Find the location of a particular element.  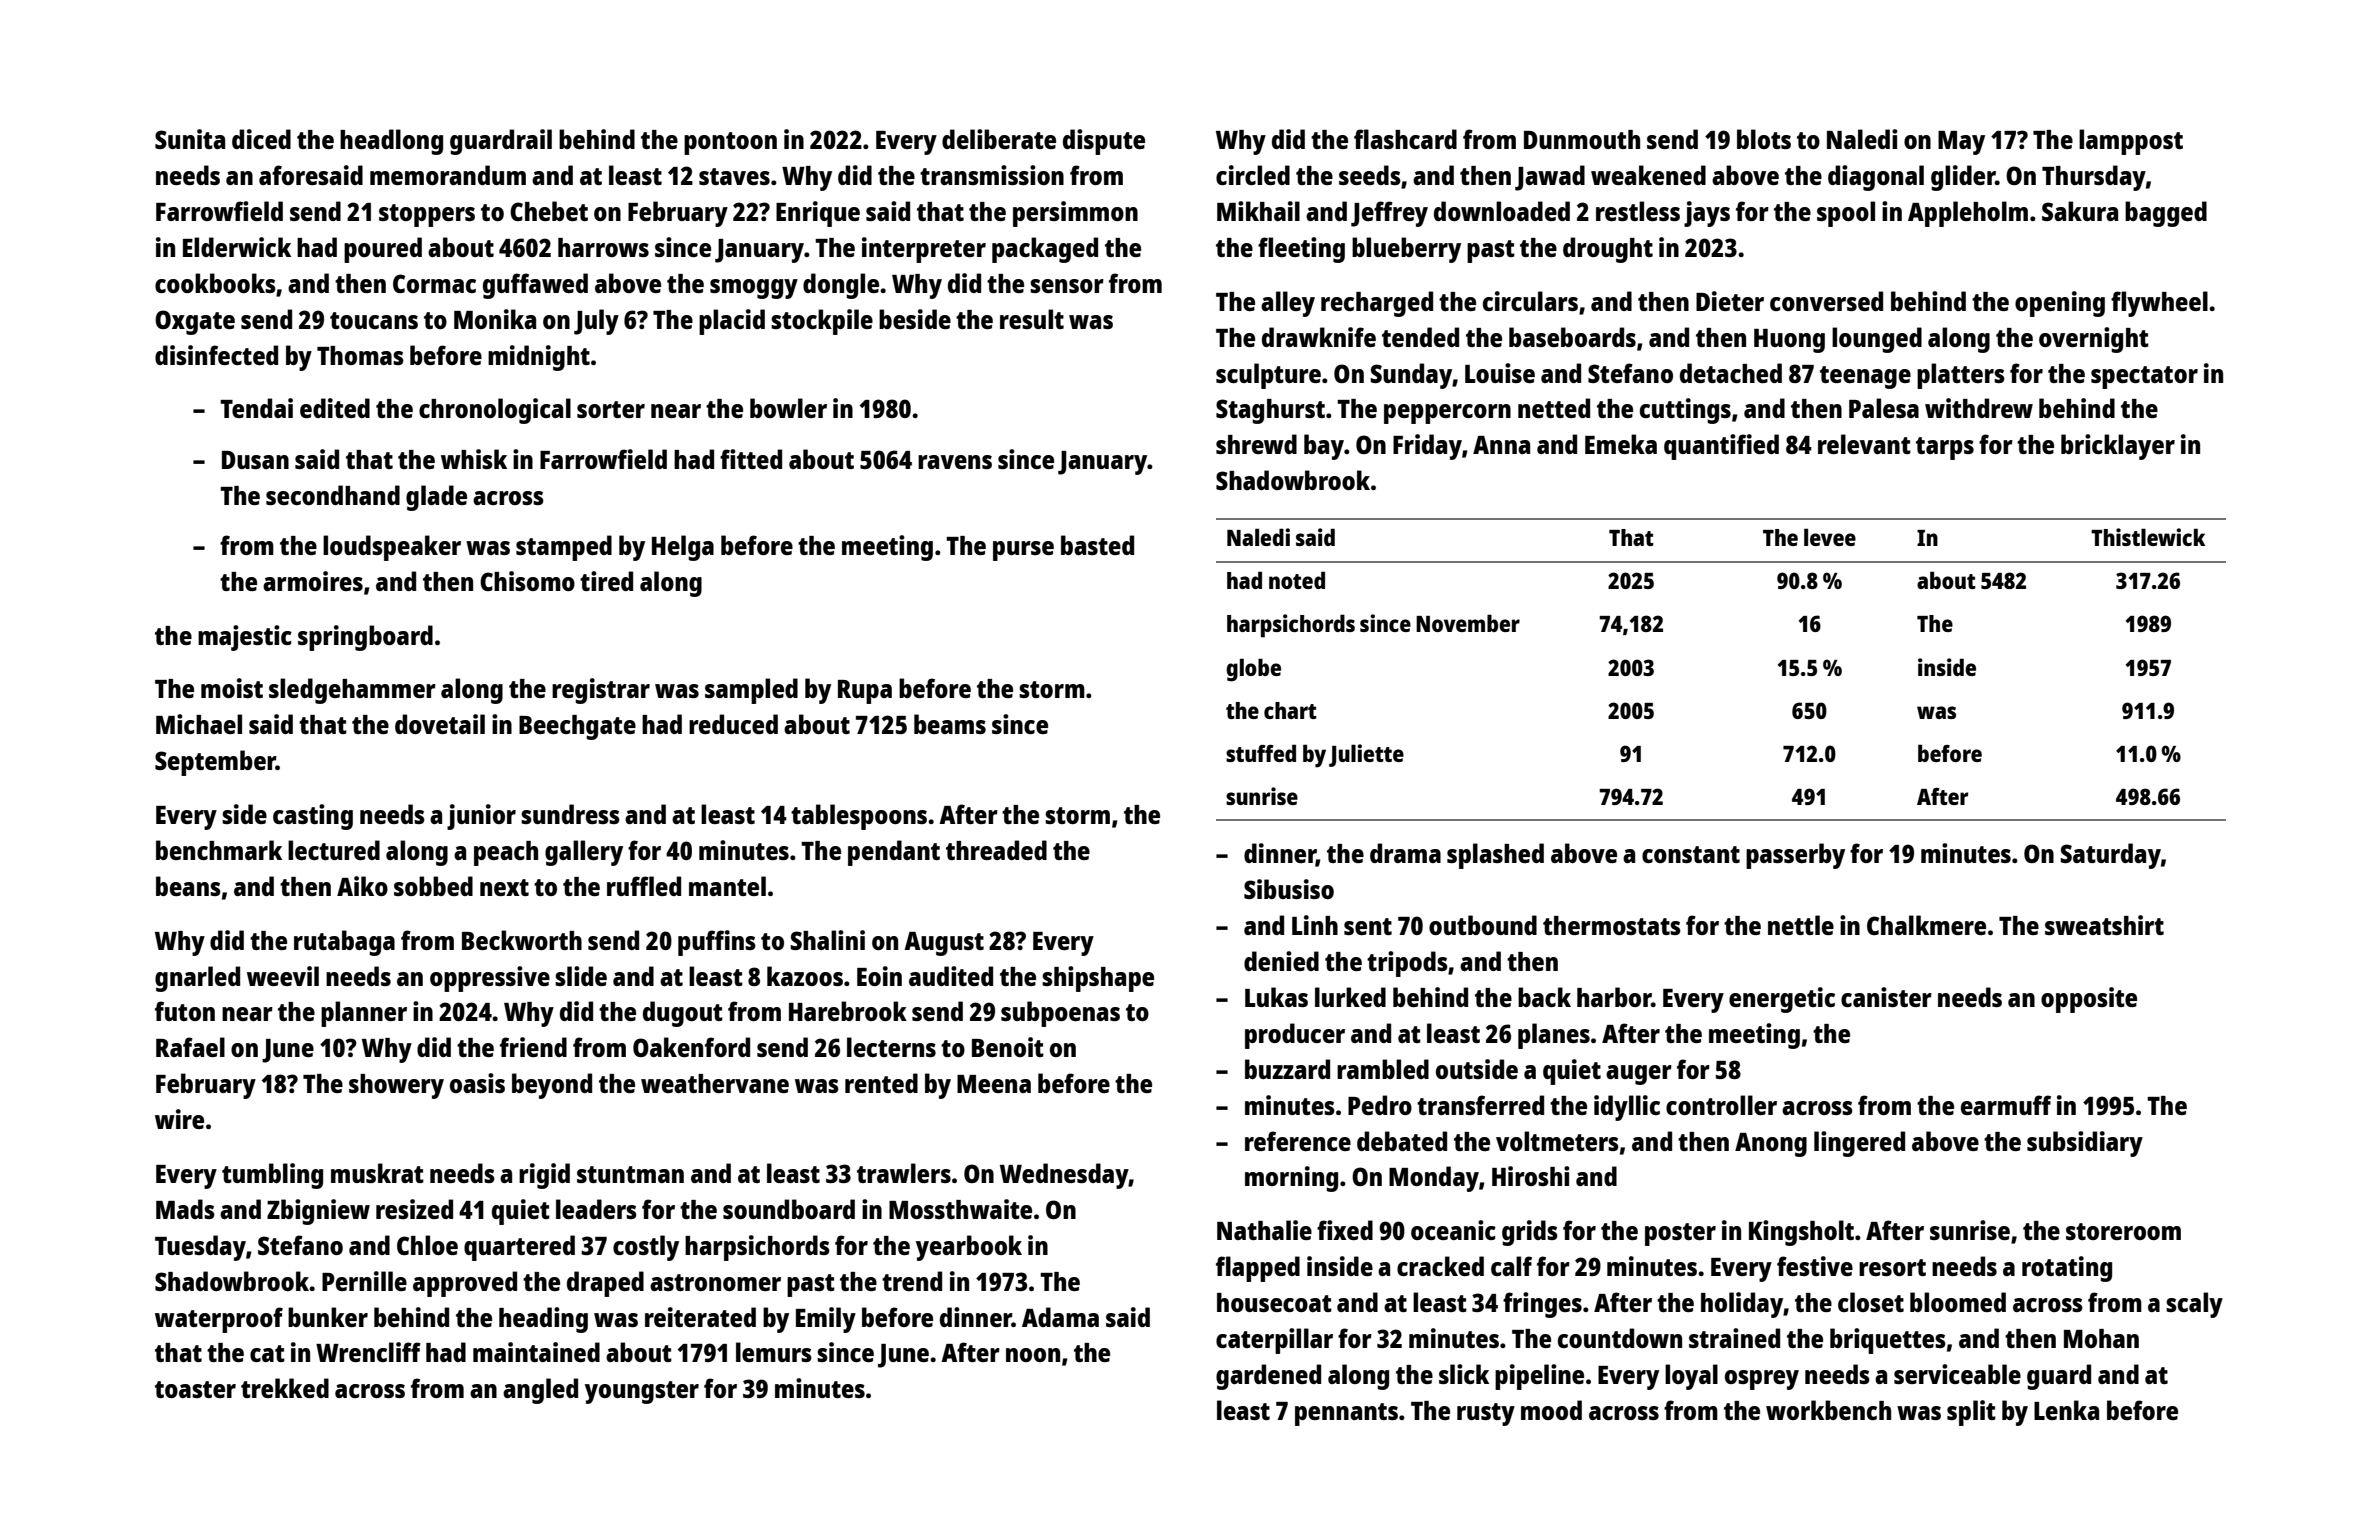

Chloe is located at coordinates (427, 1245).
